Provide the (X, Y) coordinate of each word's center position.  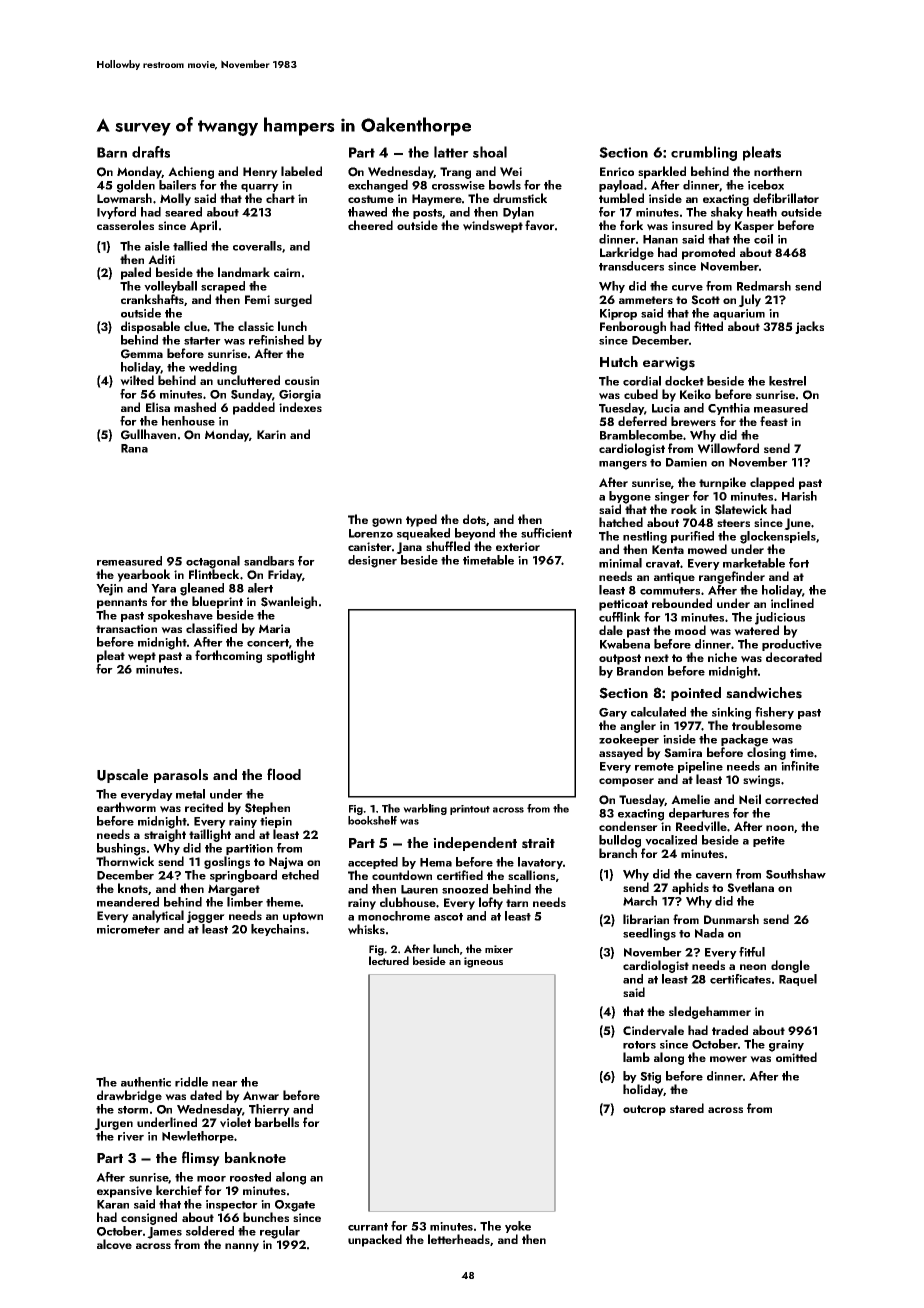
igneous (483, 962)
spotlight (291, 656)
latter (451, 152)
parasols (181, 776)
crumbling (704, 153)
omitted (796, 1057)
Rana (134, 448)
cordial (642, 381)
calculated (658, 712)
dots (475, 520)
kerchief (179, 1190)
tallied (190, 246)
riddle (191, 1082)
